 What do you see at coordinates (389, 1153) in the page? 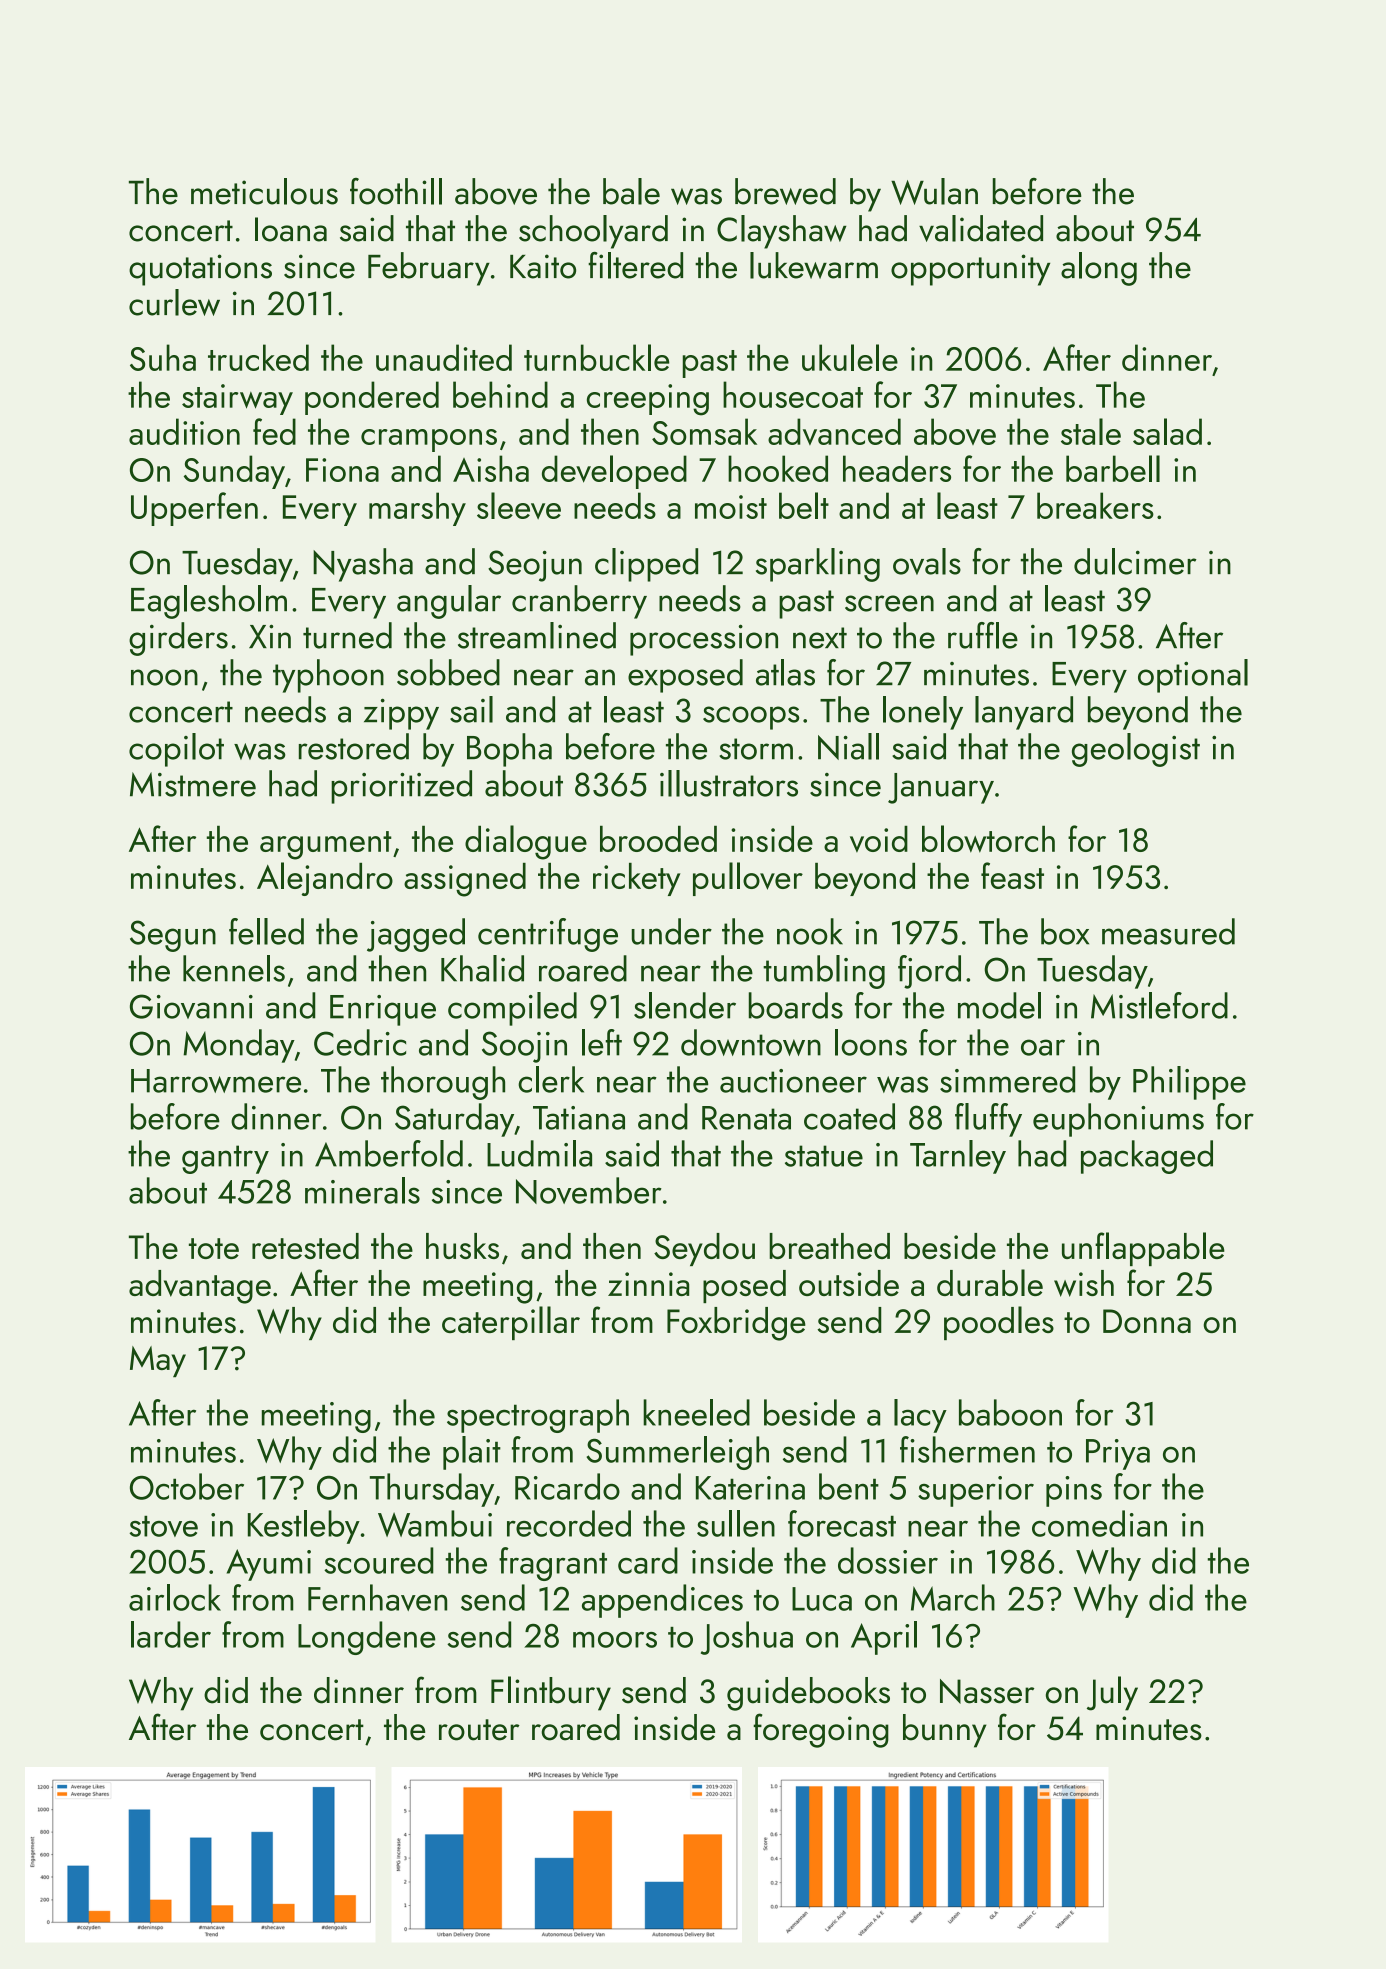
I see `Amberfold` at bounding box center [389, 1153].
